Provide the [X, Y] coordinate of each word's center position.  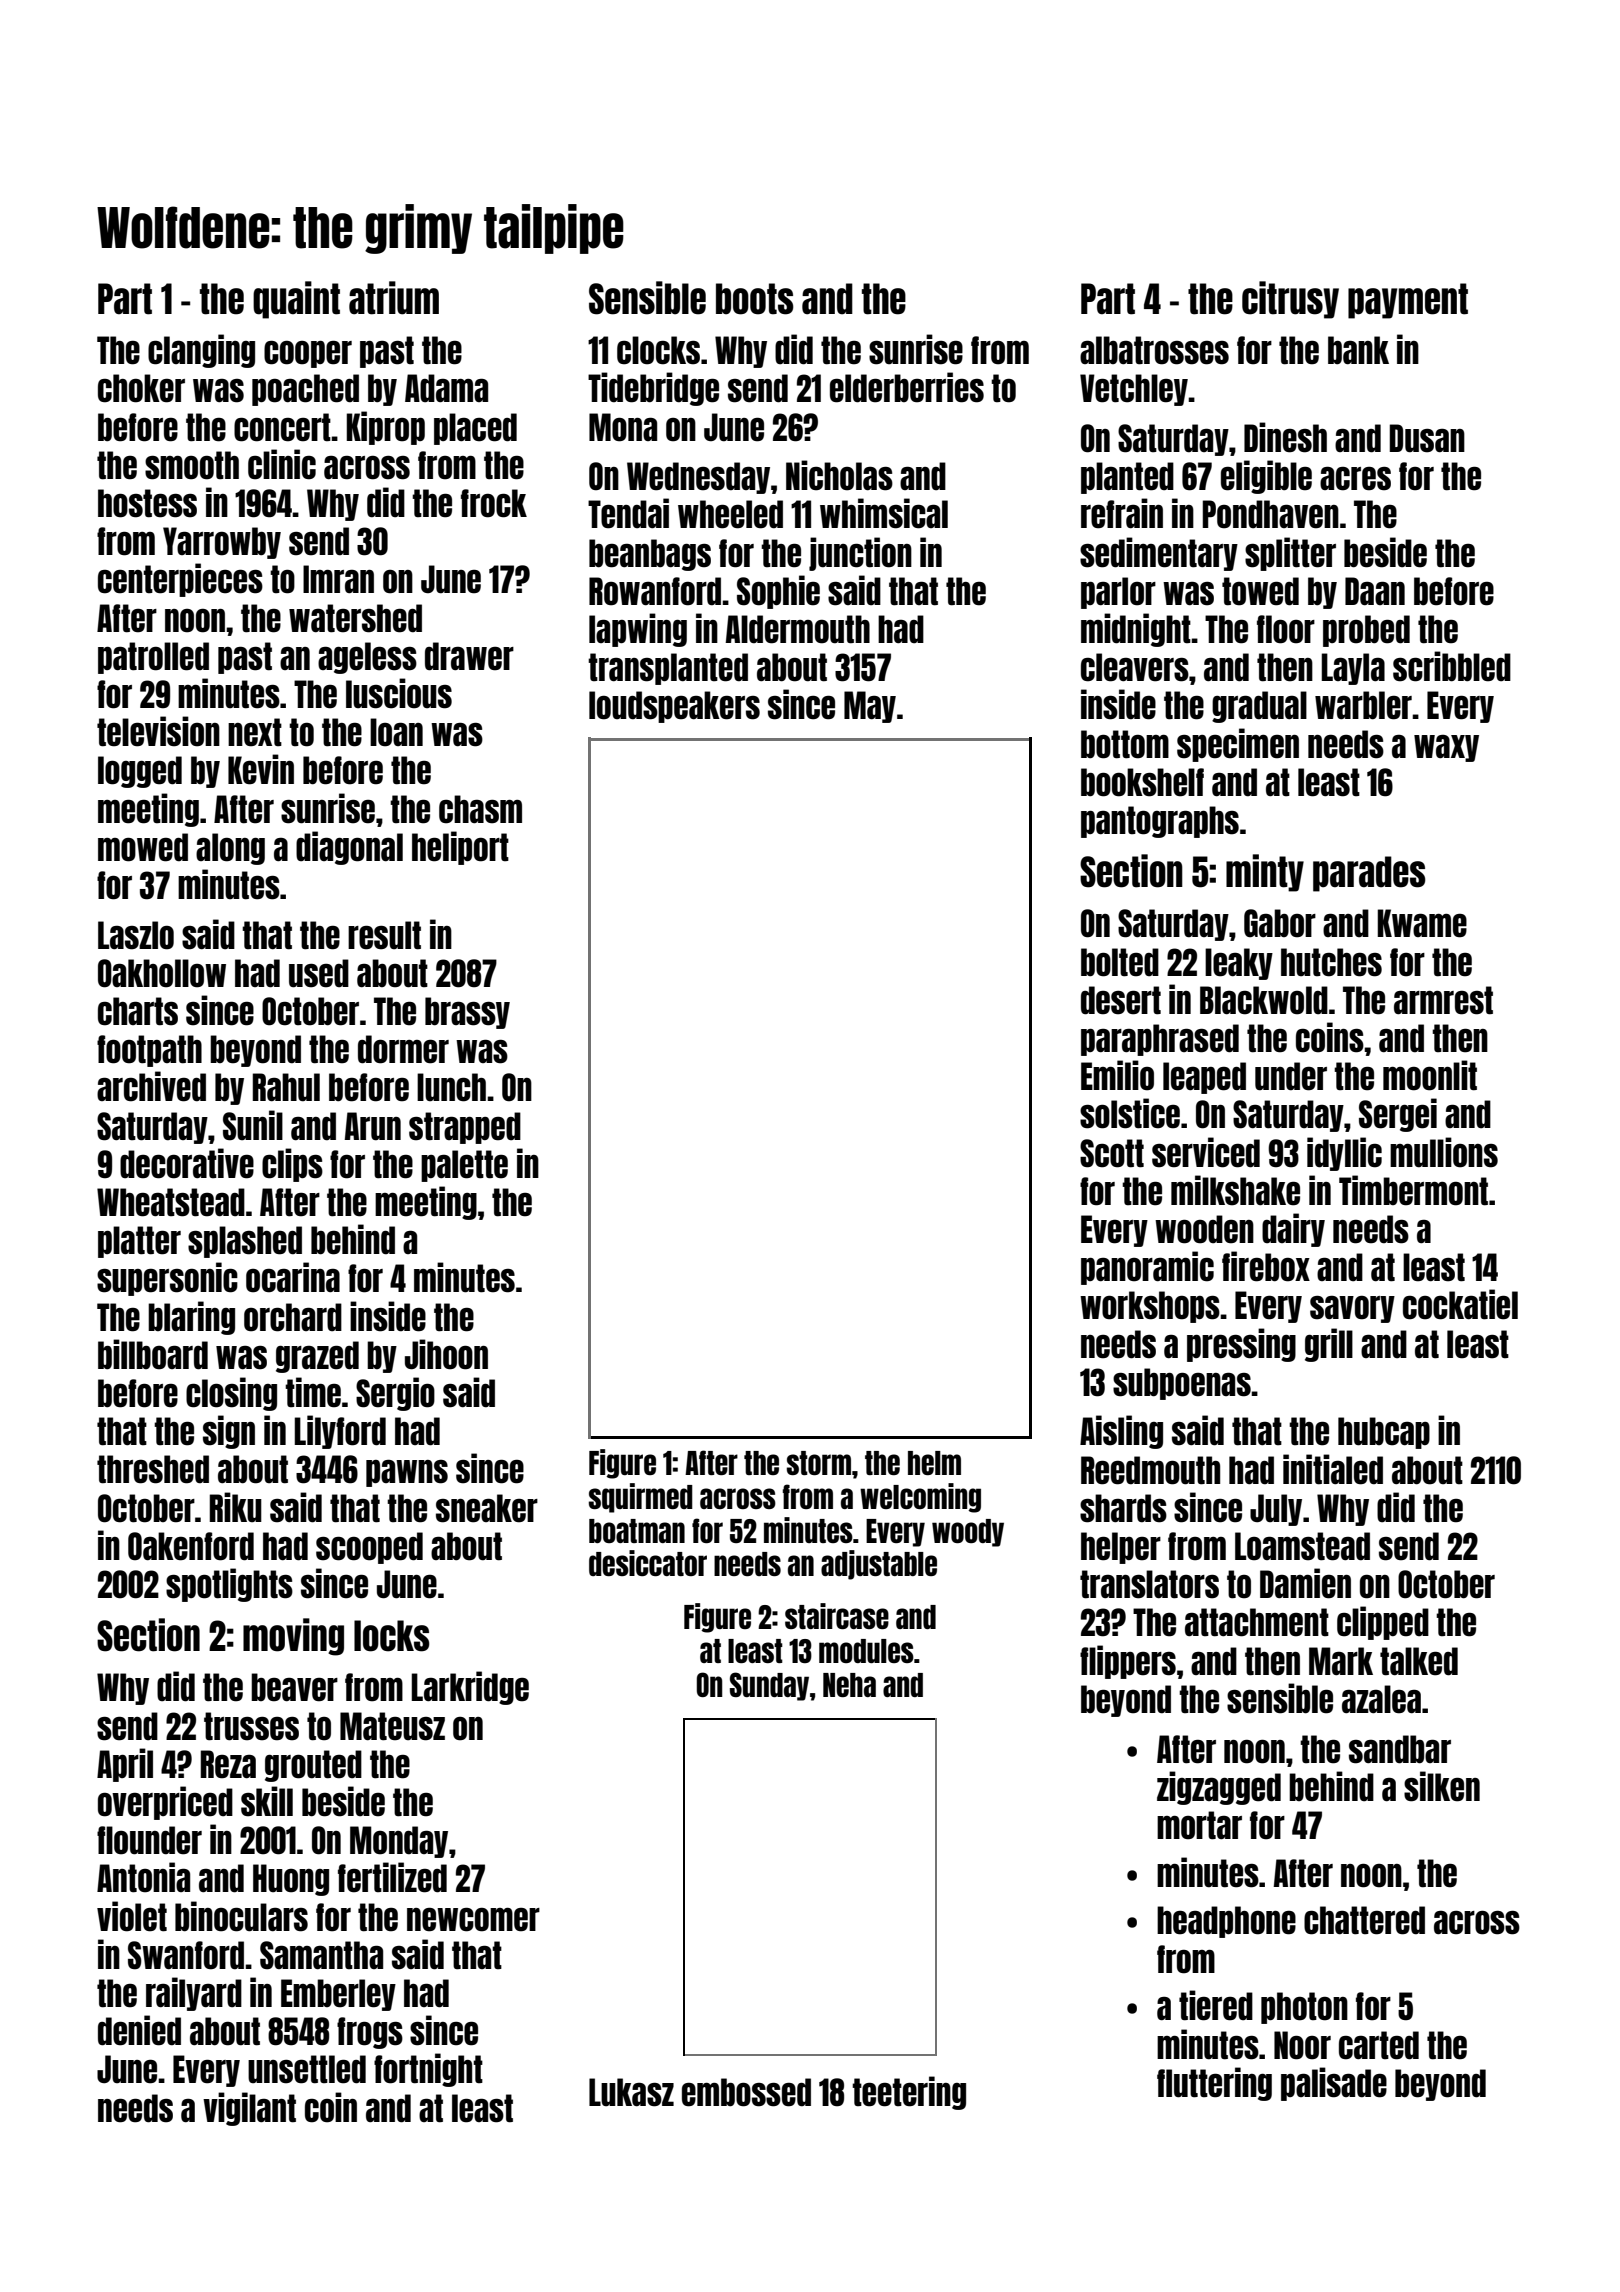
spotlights [229, 1585]
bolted [1120, 962]
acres [1355, 478]
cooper [308, 354]
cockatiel [1460, 1304]
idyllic [1344, 1154]
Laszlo [136, 935]
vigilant [249, 2109]
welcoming [920, 1498]
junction [860, 554]
